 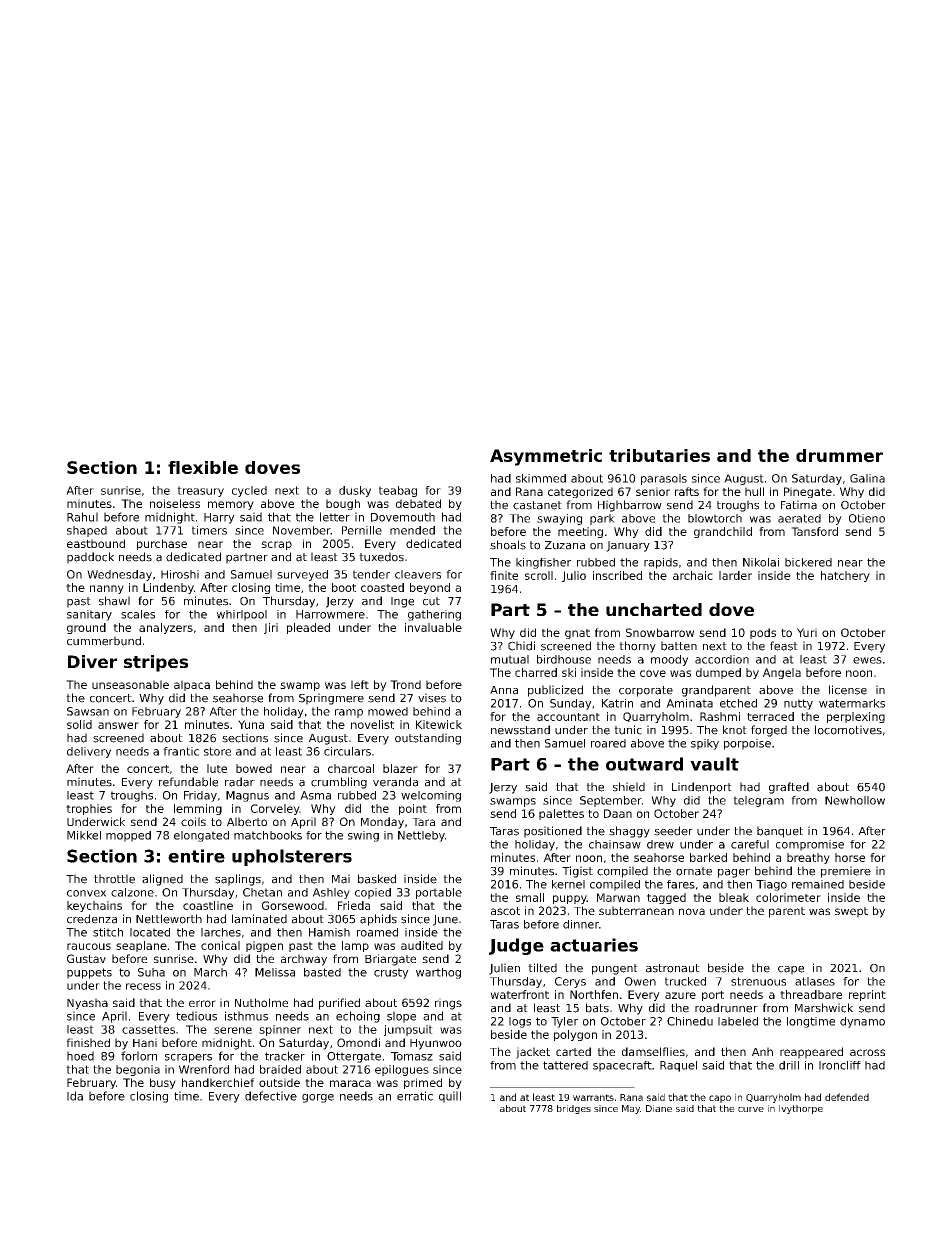 I want to click on alpaca, so click(x=192, y=685).
